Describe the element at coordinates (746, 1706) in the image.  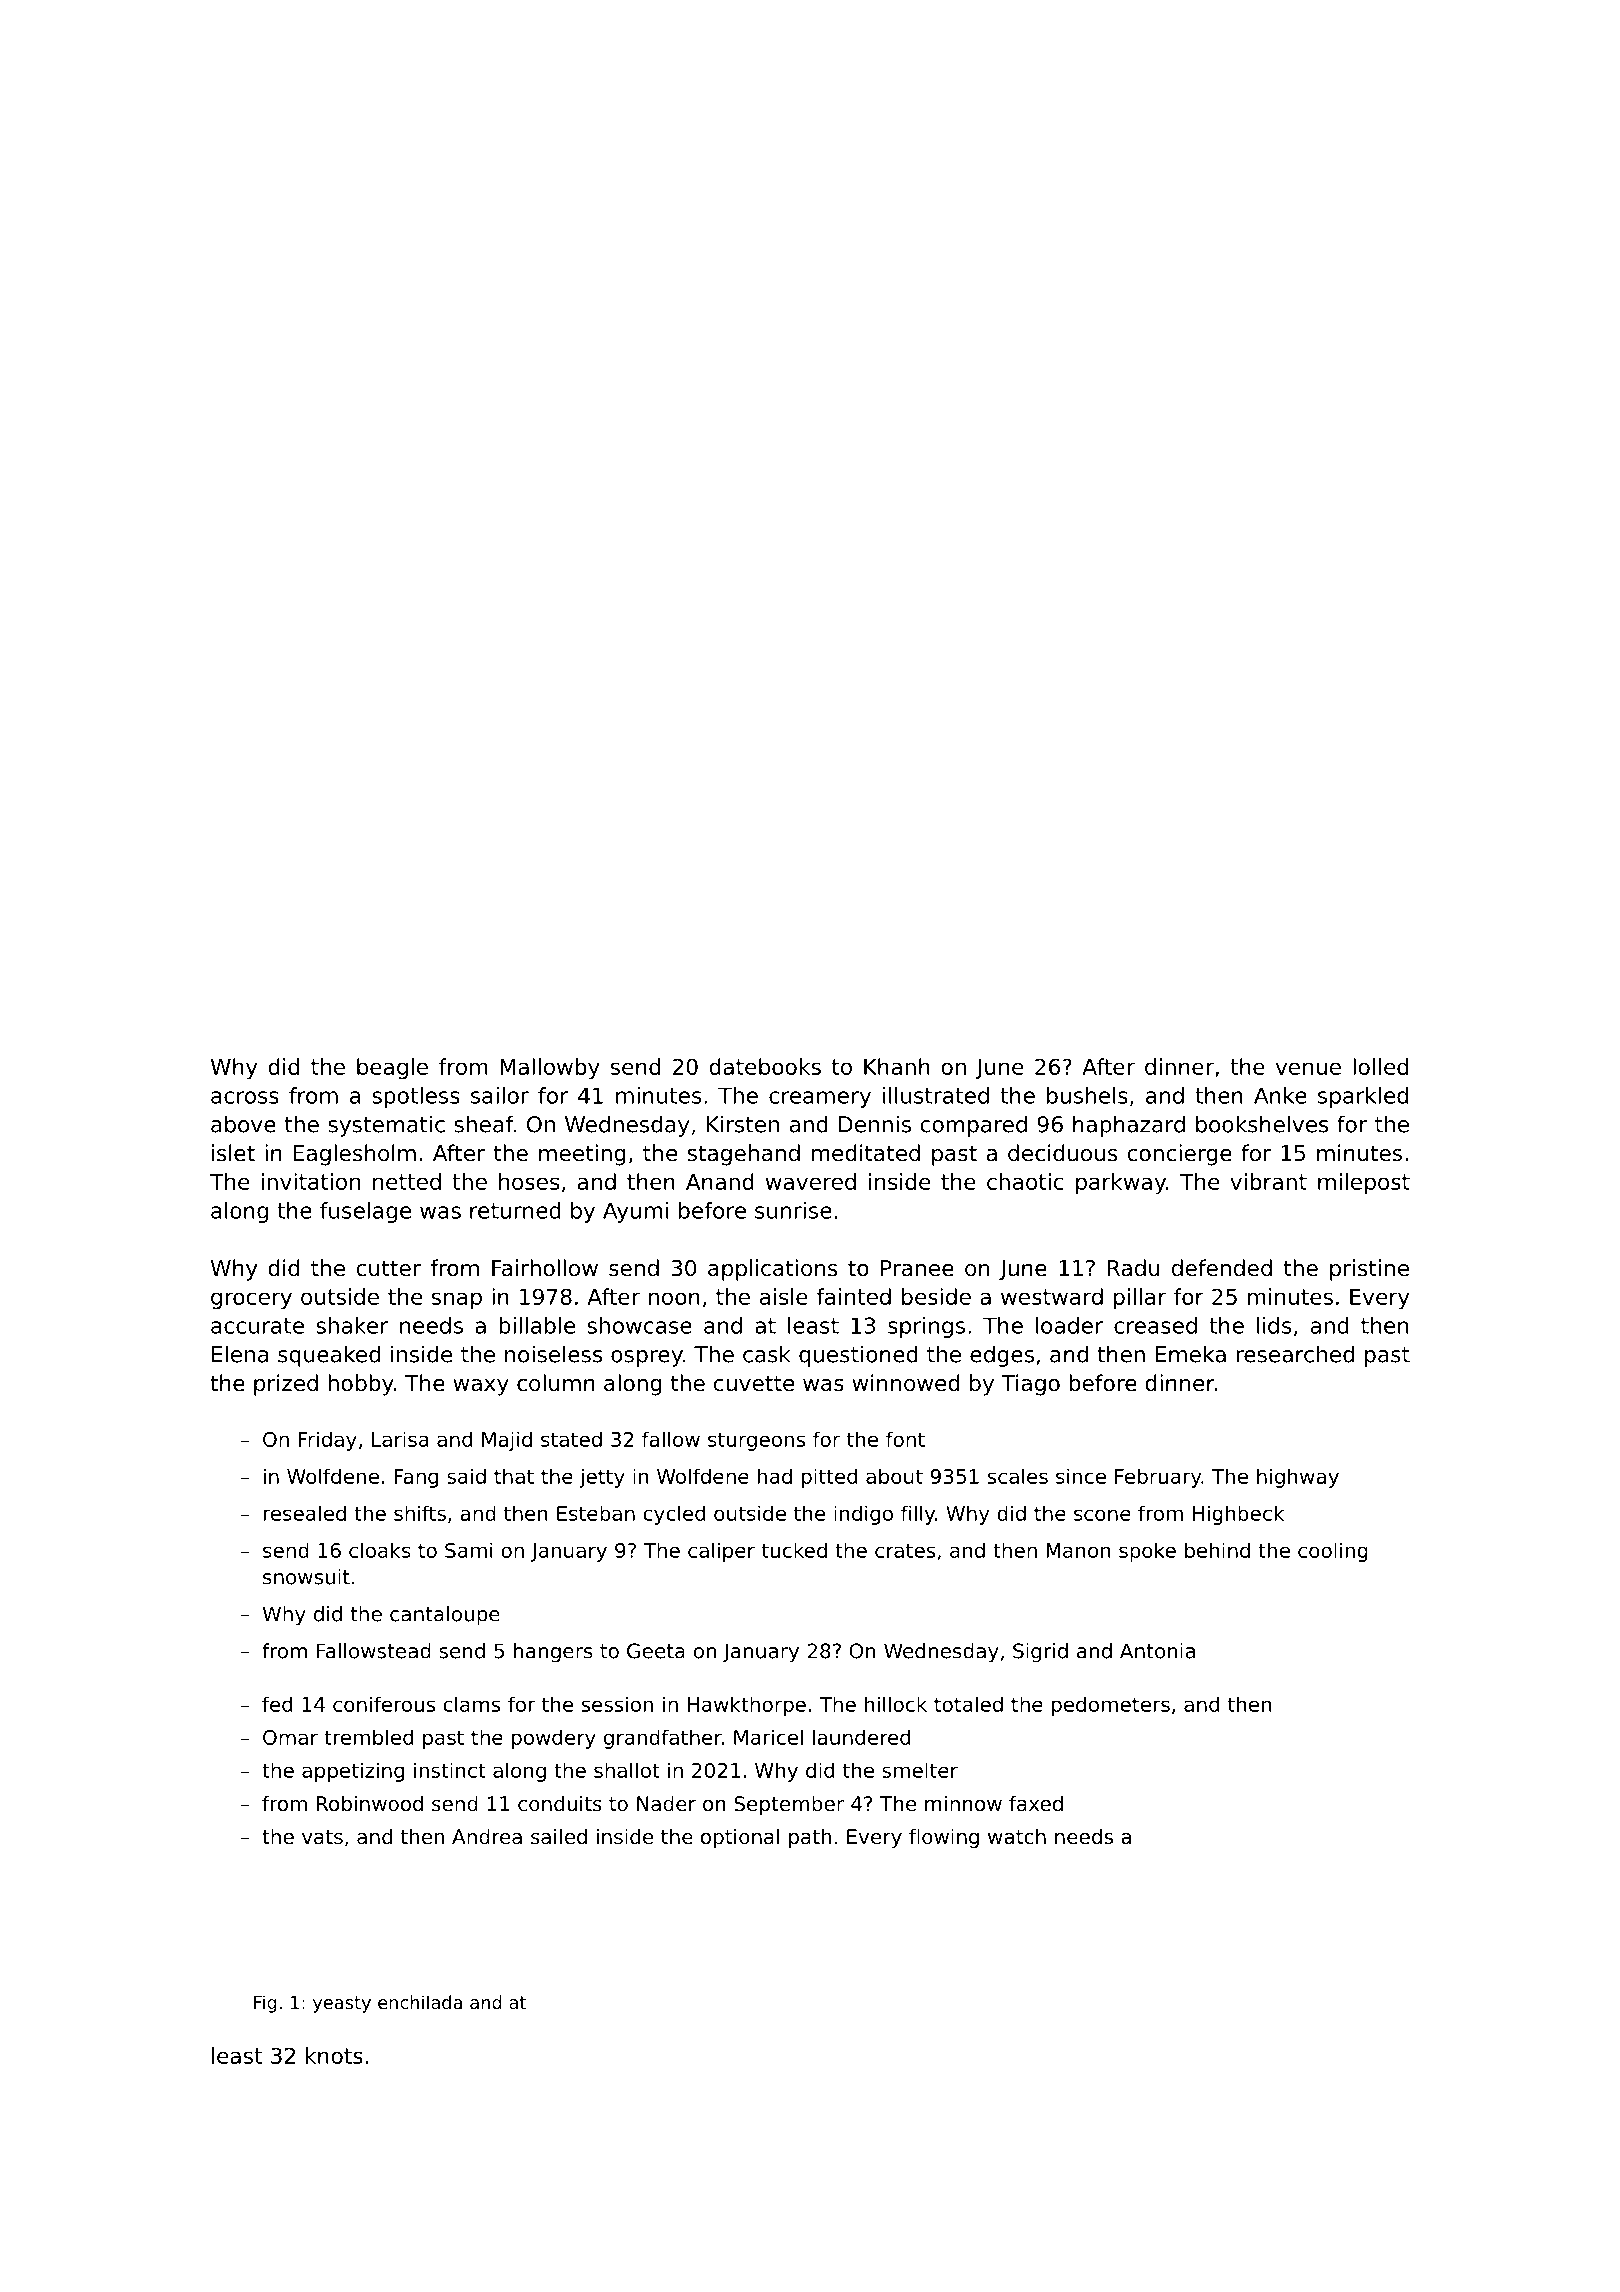
I see `Hawkthorpe` at that location.
